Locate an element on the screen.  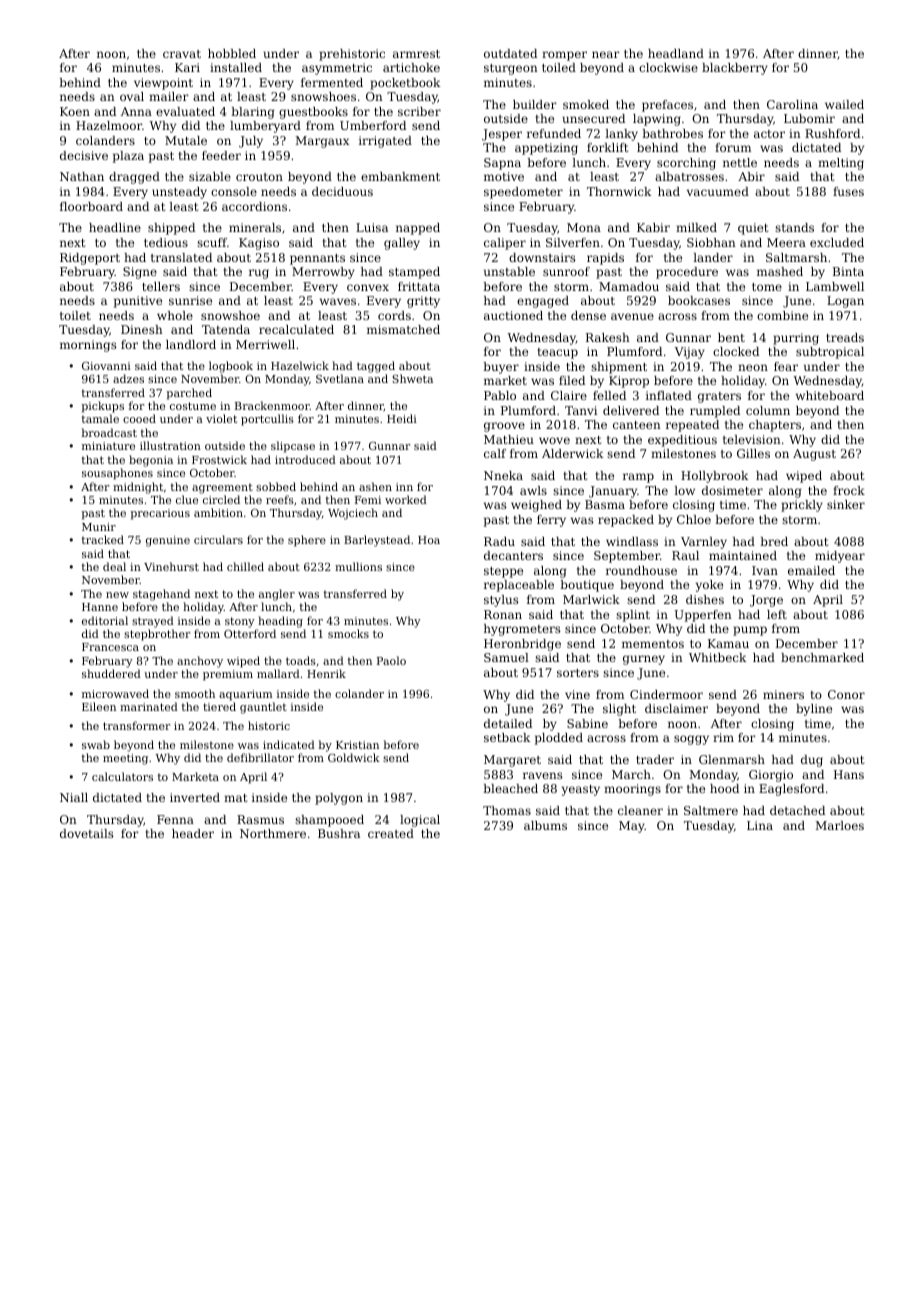
dragged is located at coordinates (134, 178).
